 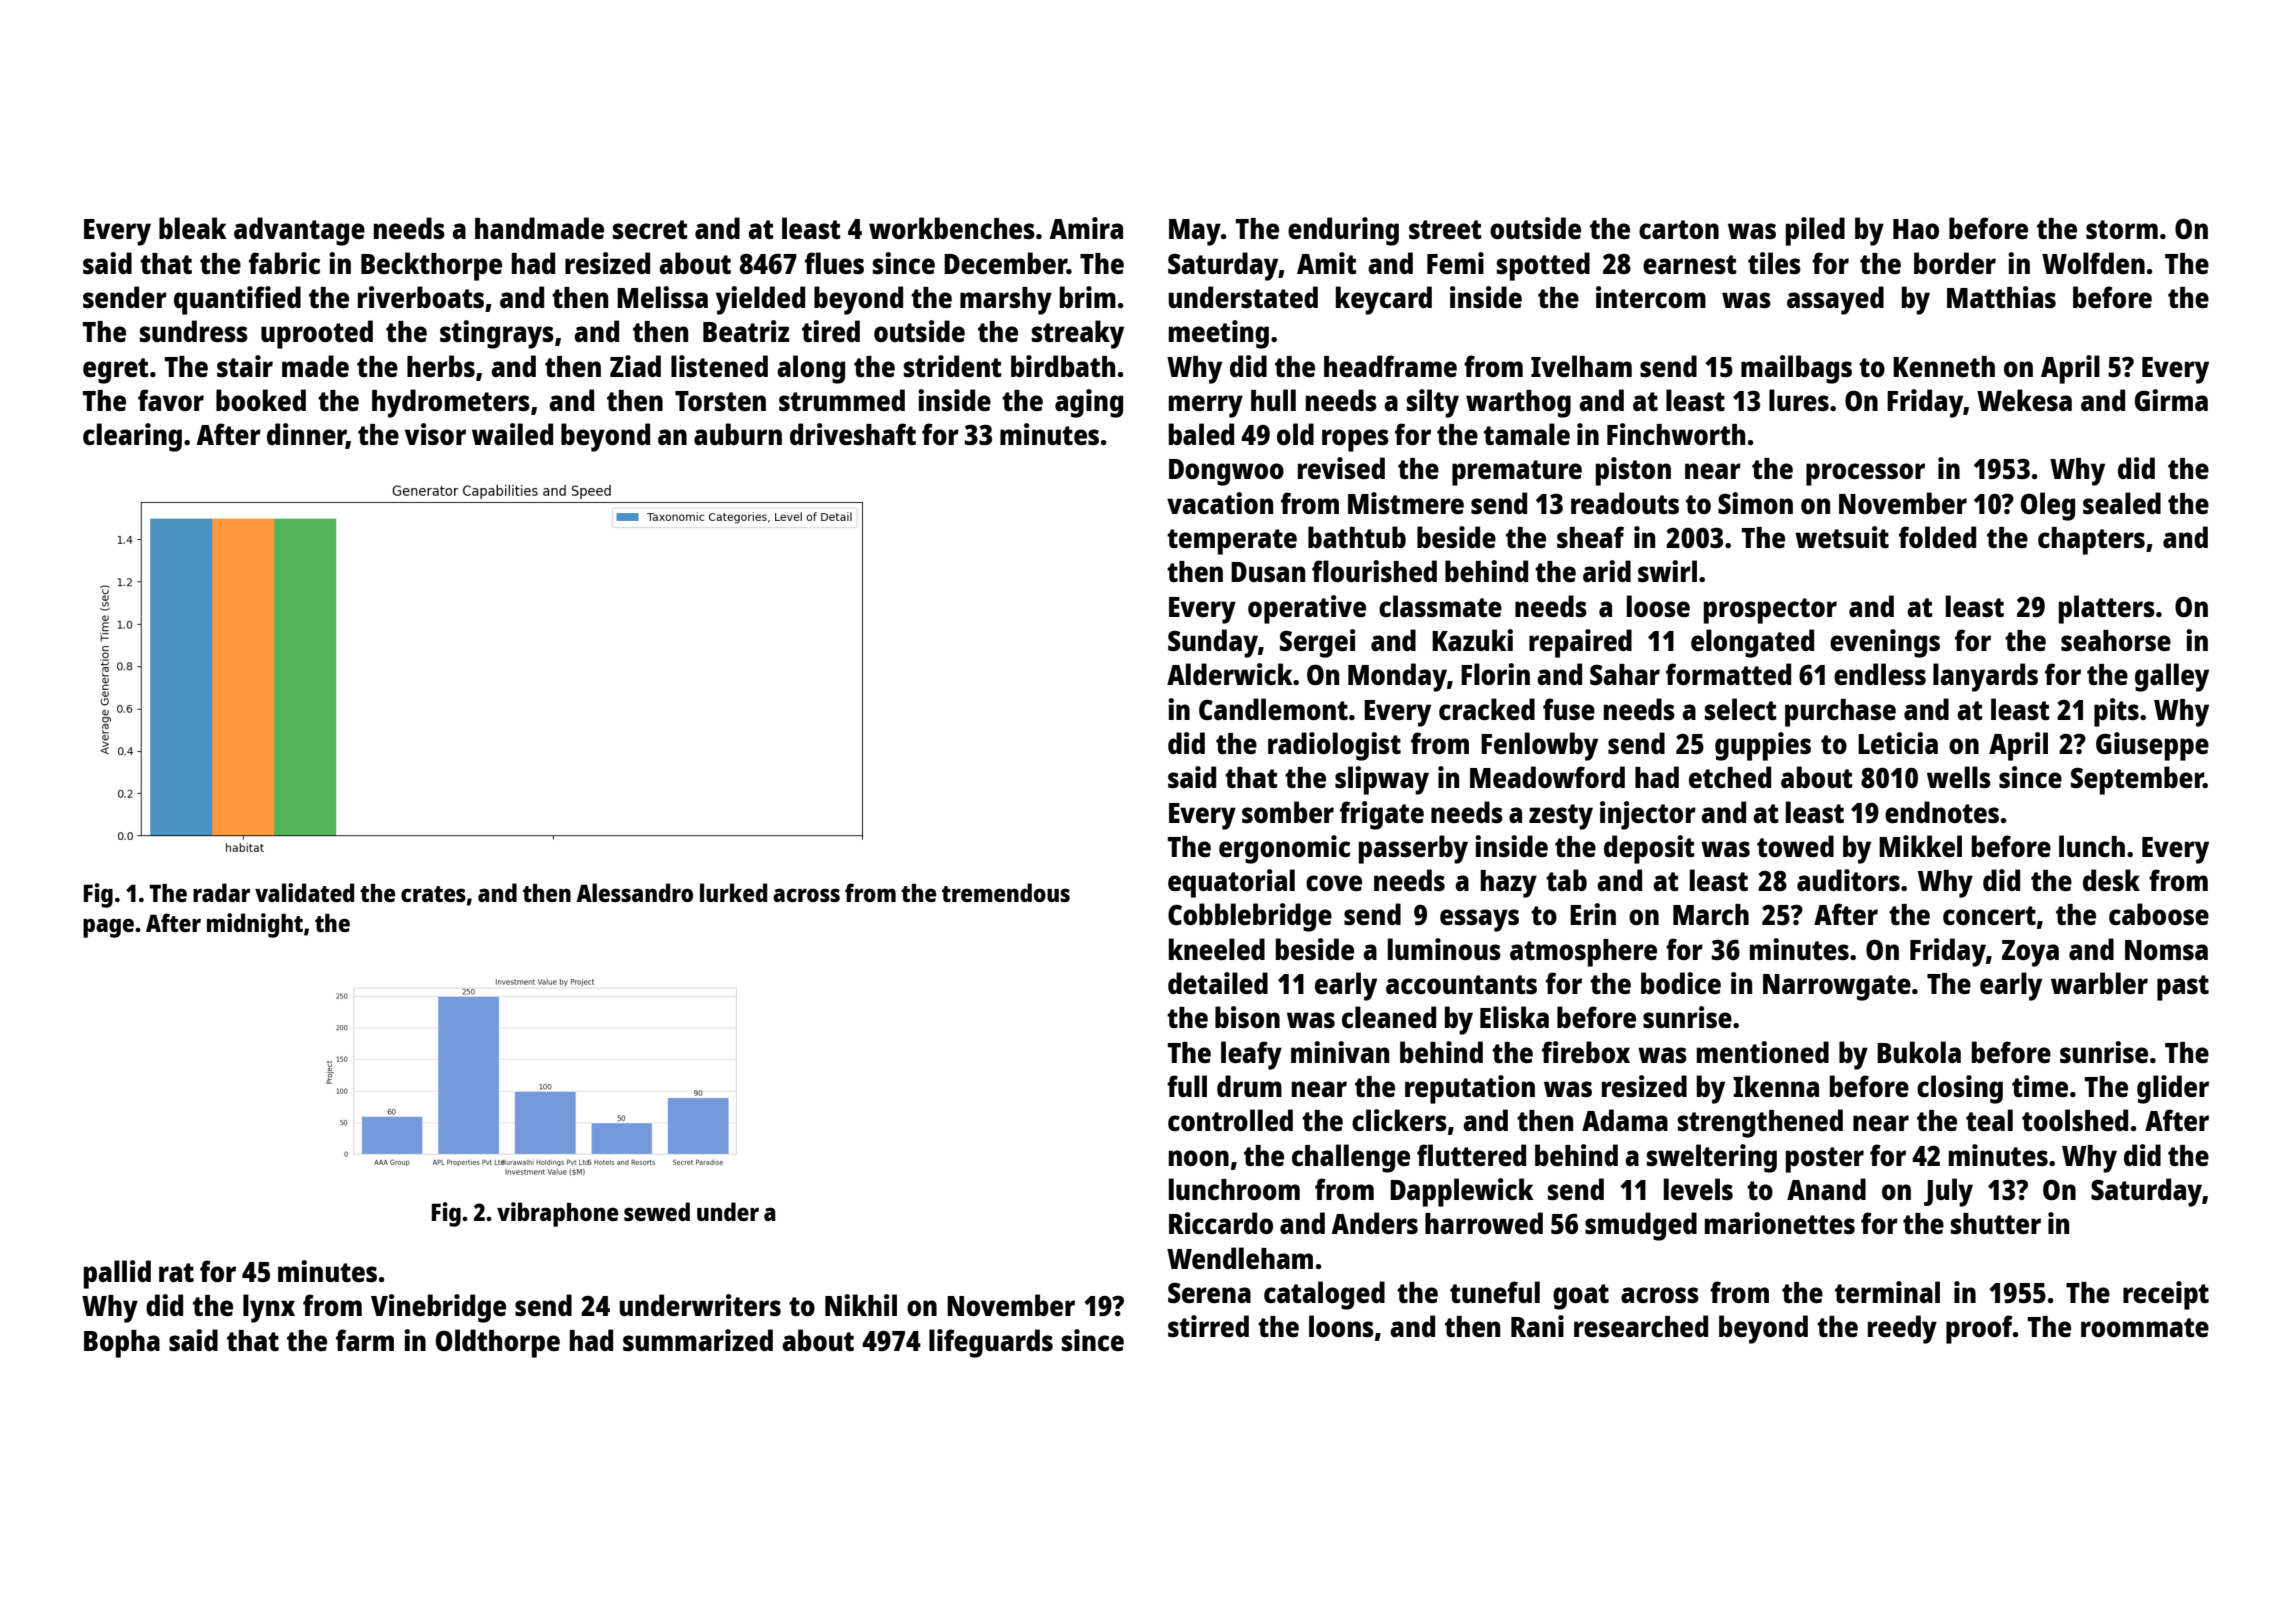 What do you see at coordinates (2001, 297) in the page?
I see `Matthias` at bounding box center [2001, 297].
